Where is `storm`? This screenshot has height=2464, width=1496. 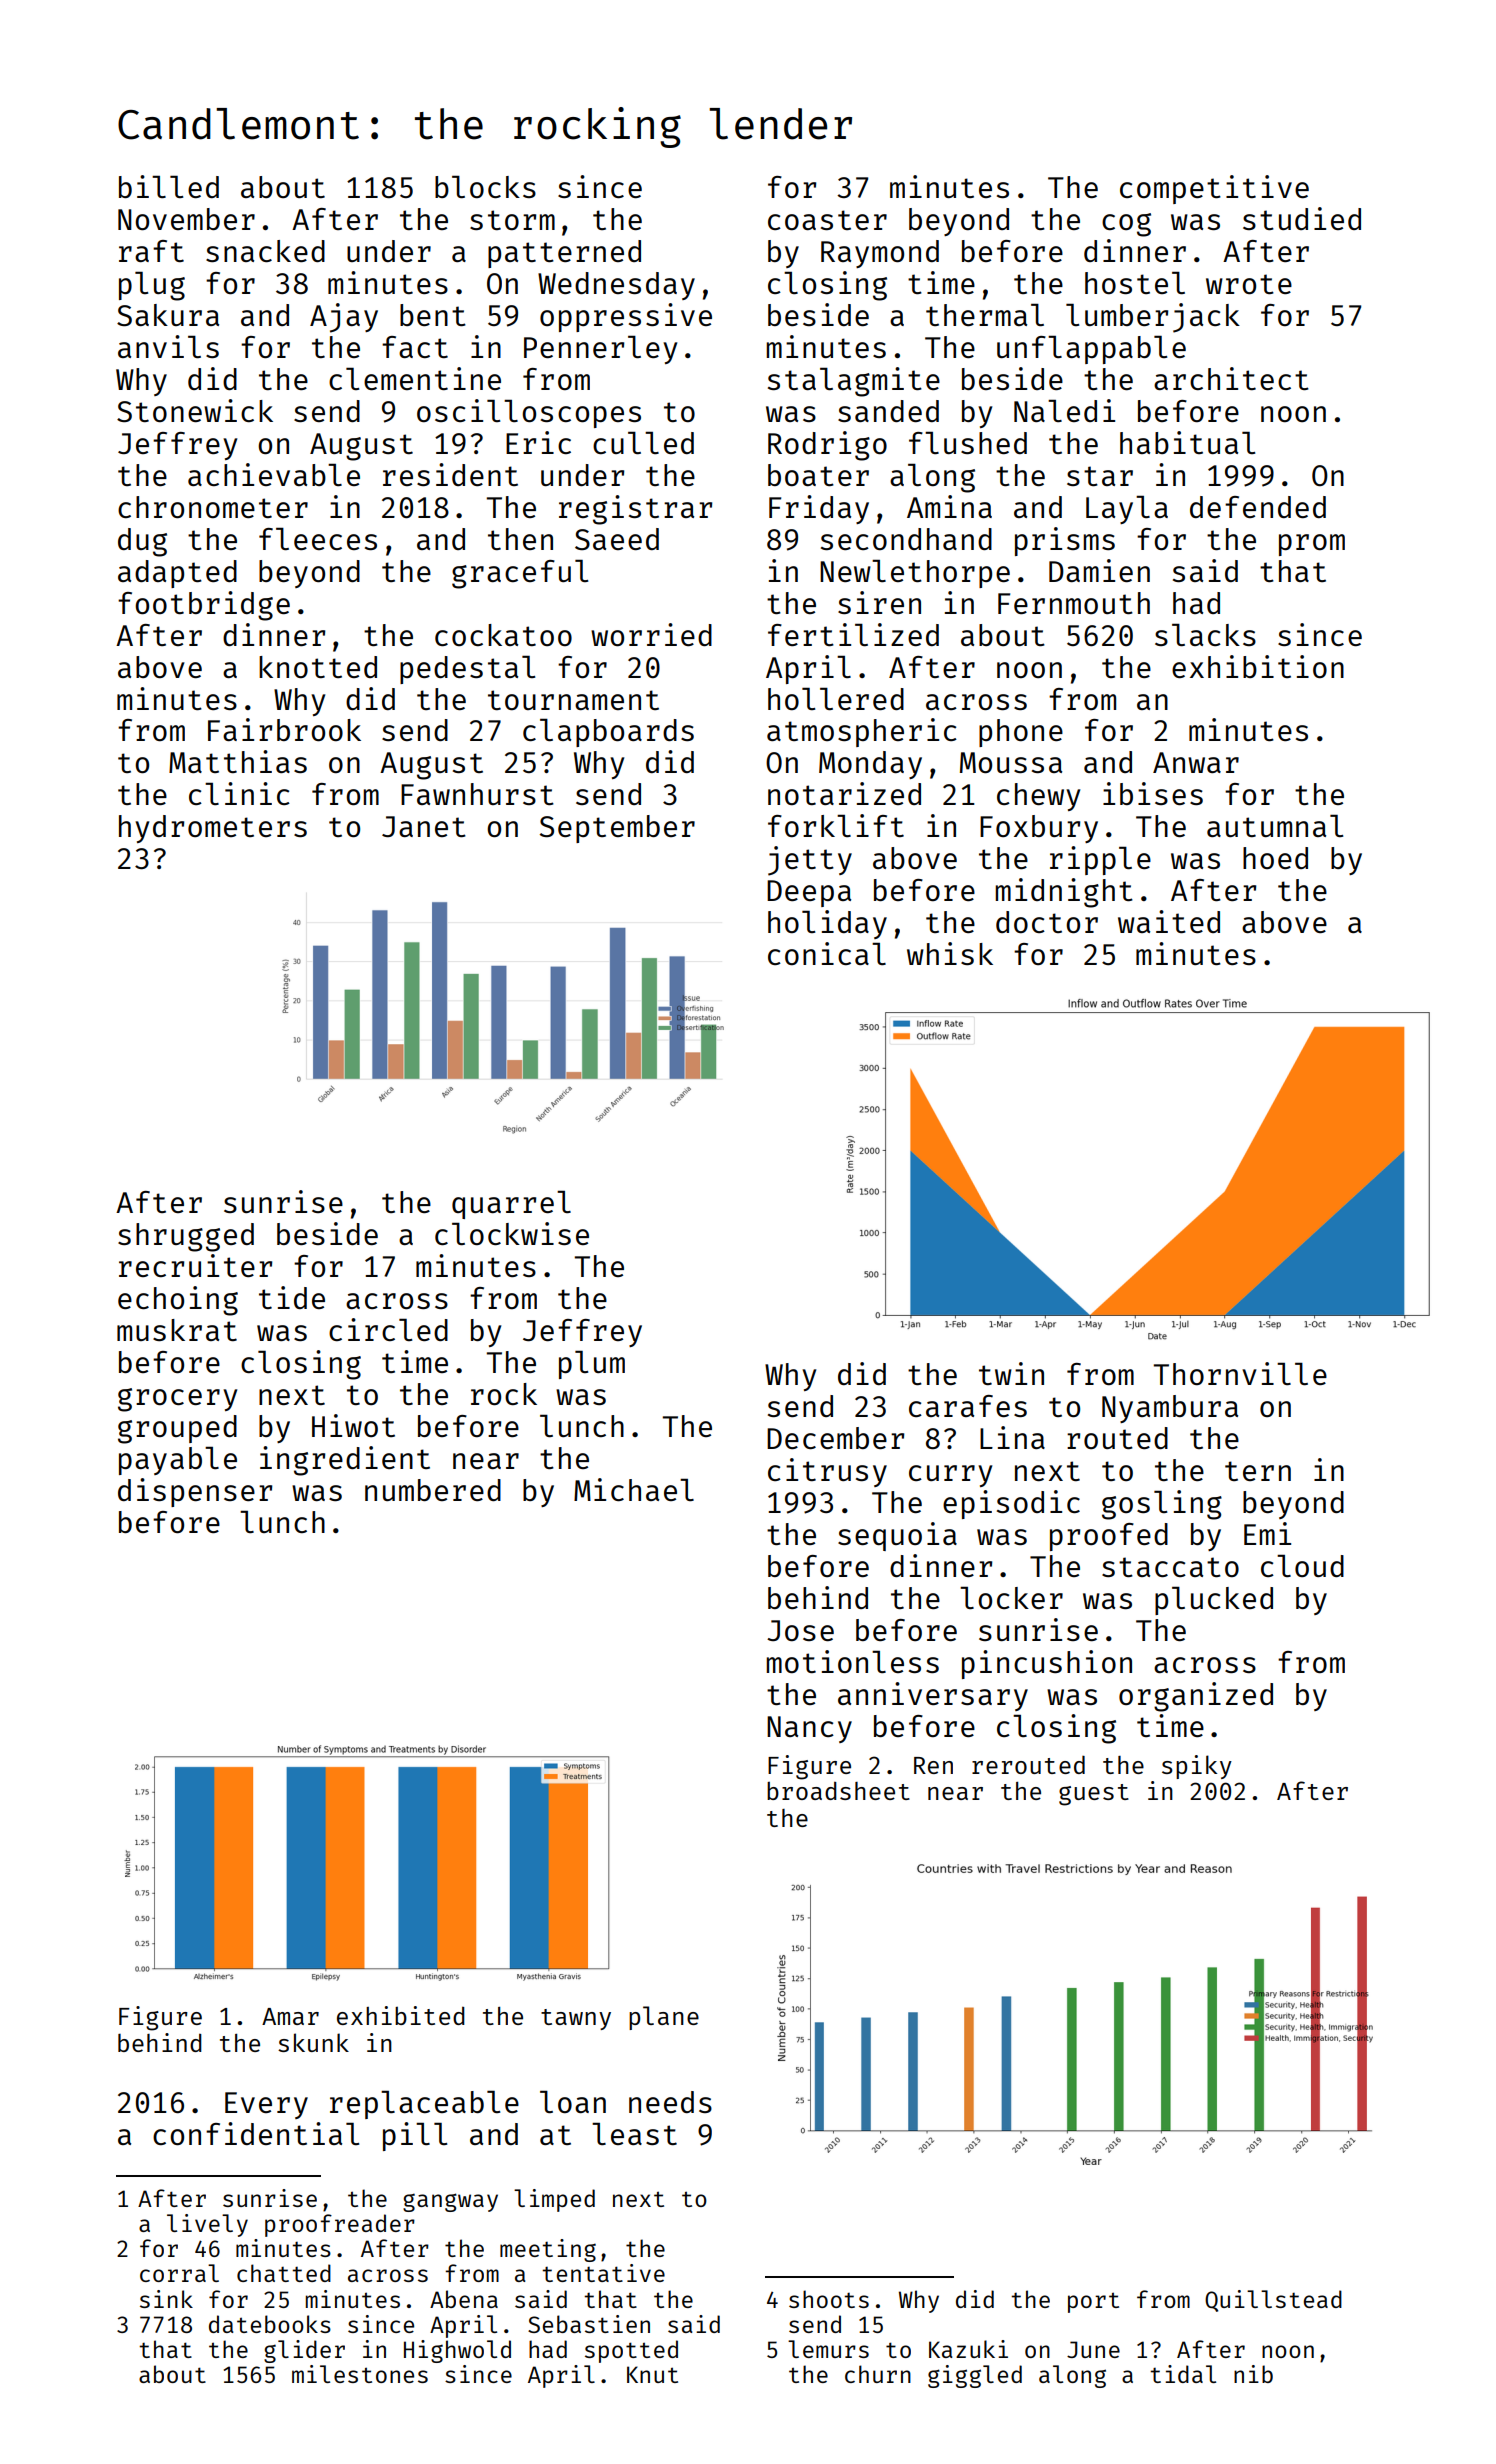 storm is located at coordinates (512, 220).
